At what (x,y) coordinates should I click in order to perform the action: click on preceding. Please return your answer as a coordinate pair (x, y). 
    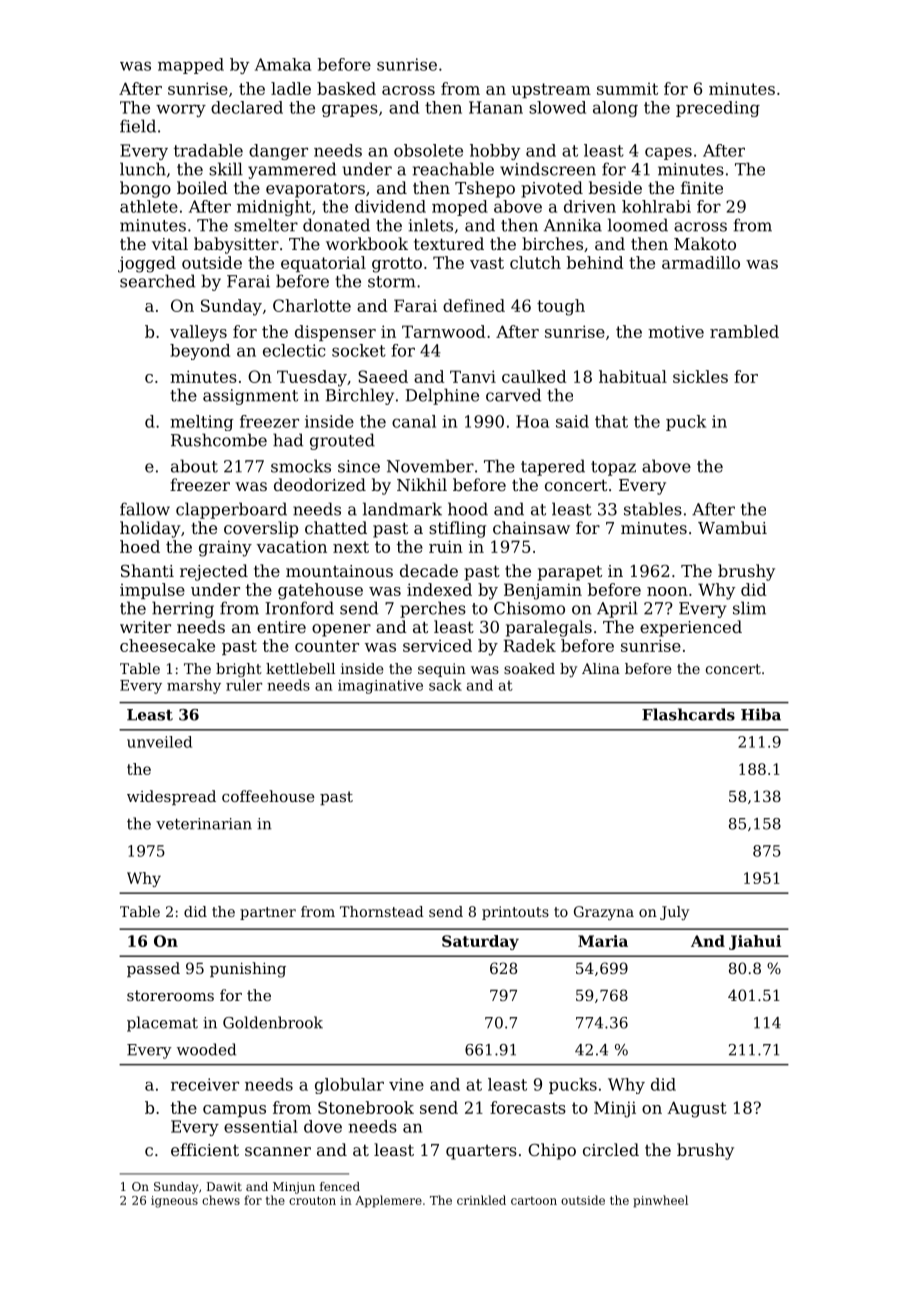
    Looking at the image, I should click on (718, 109).
